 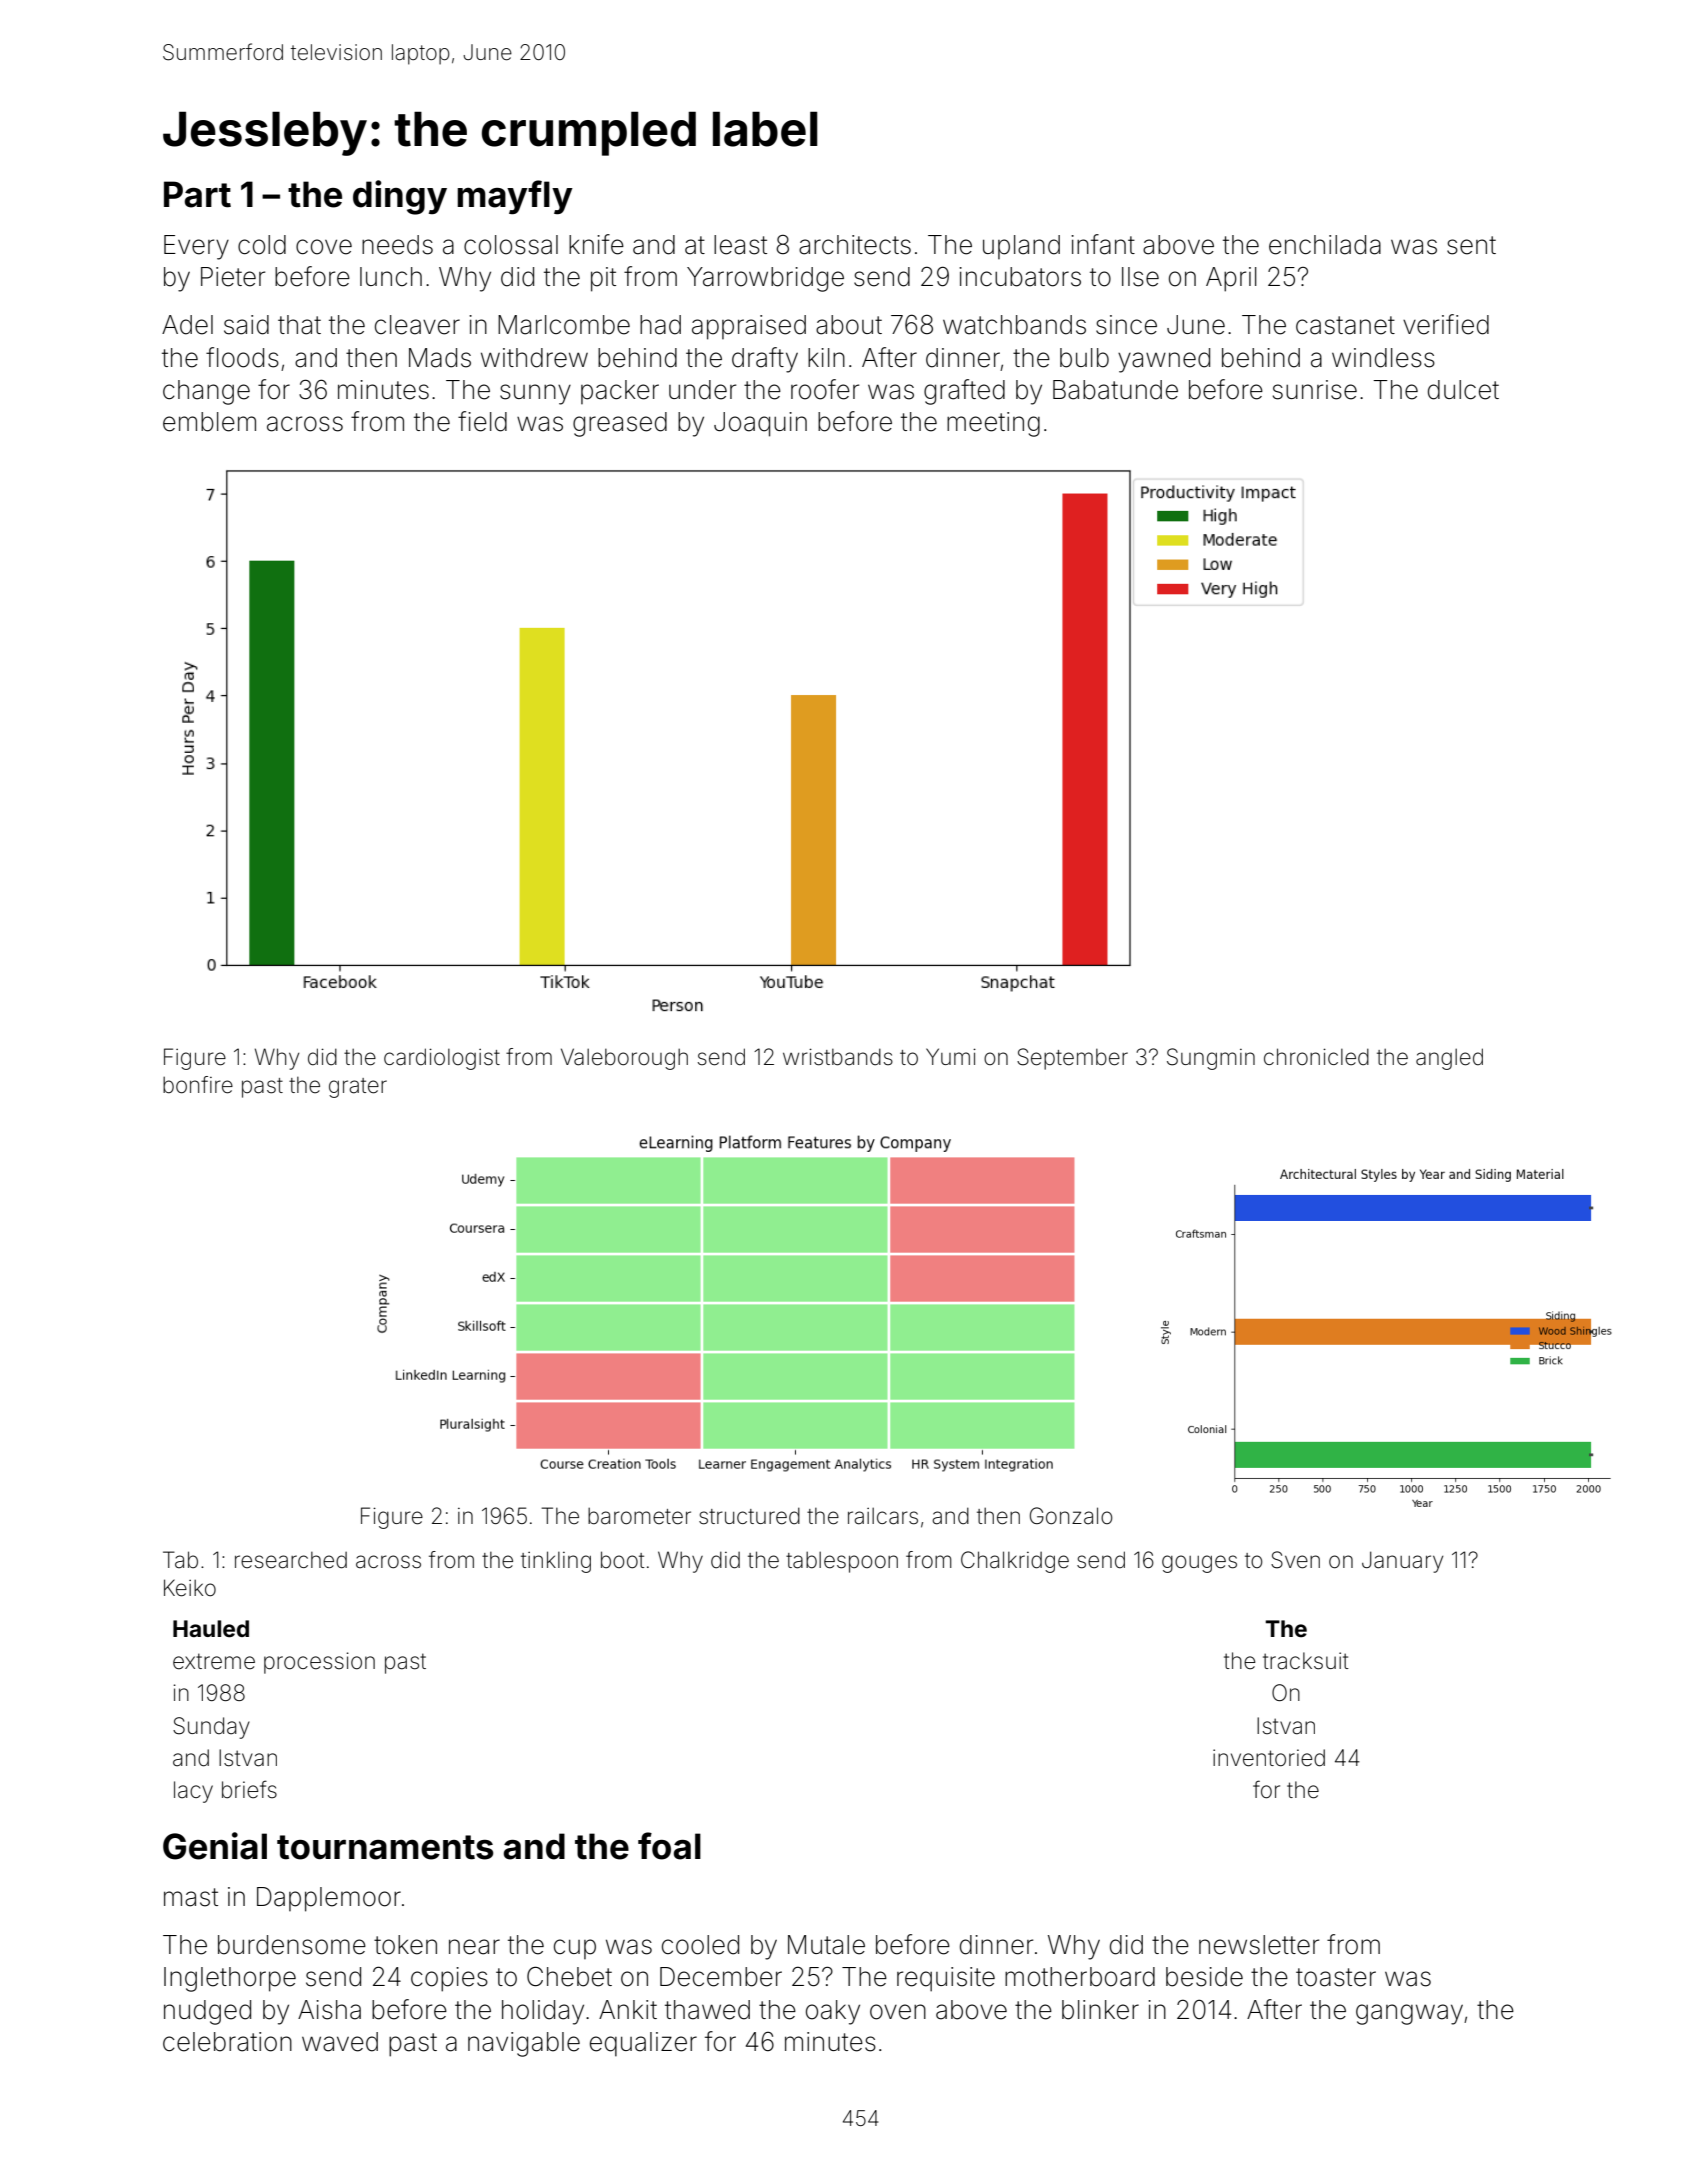 What do you see at coordinates (227, 2042) in the document?
I see `celebration` at bounding box center [227, 2042].
